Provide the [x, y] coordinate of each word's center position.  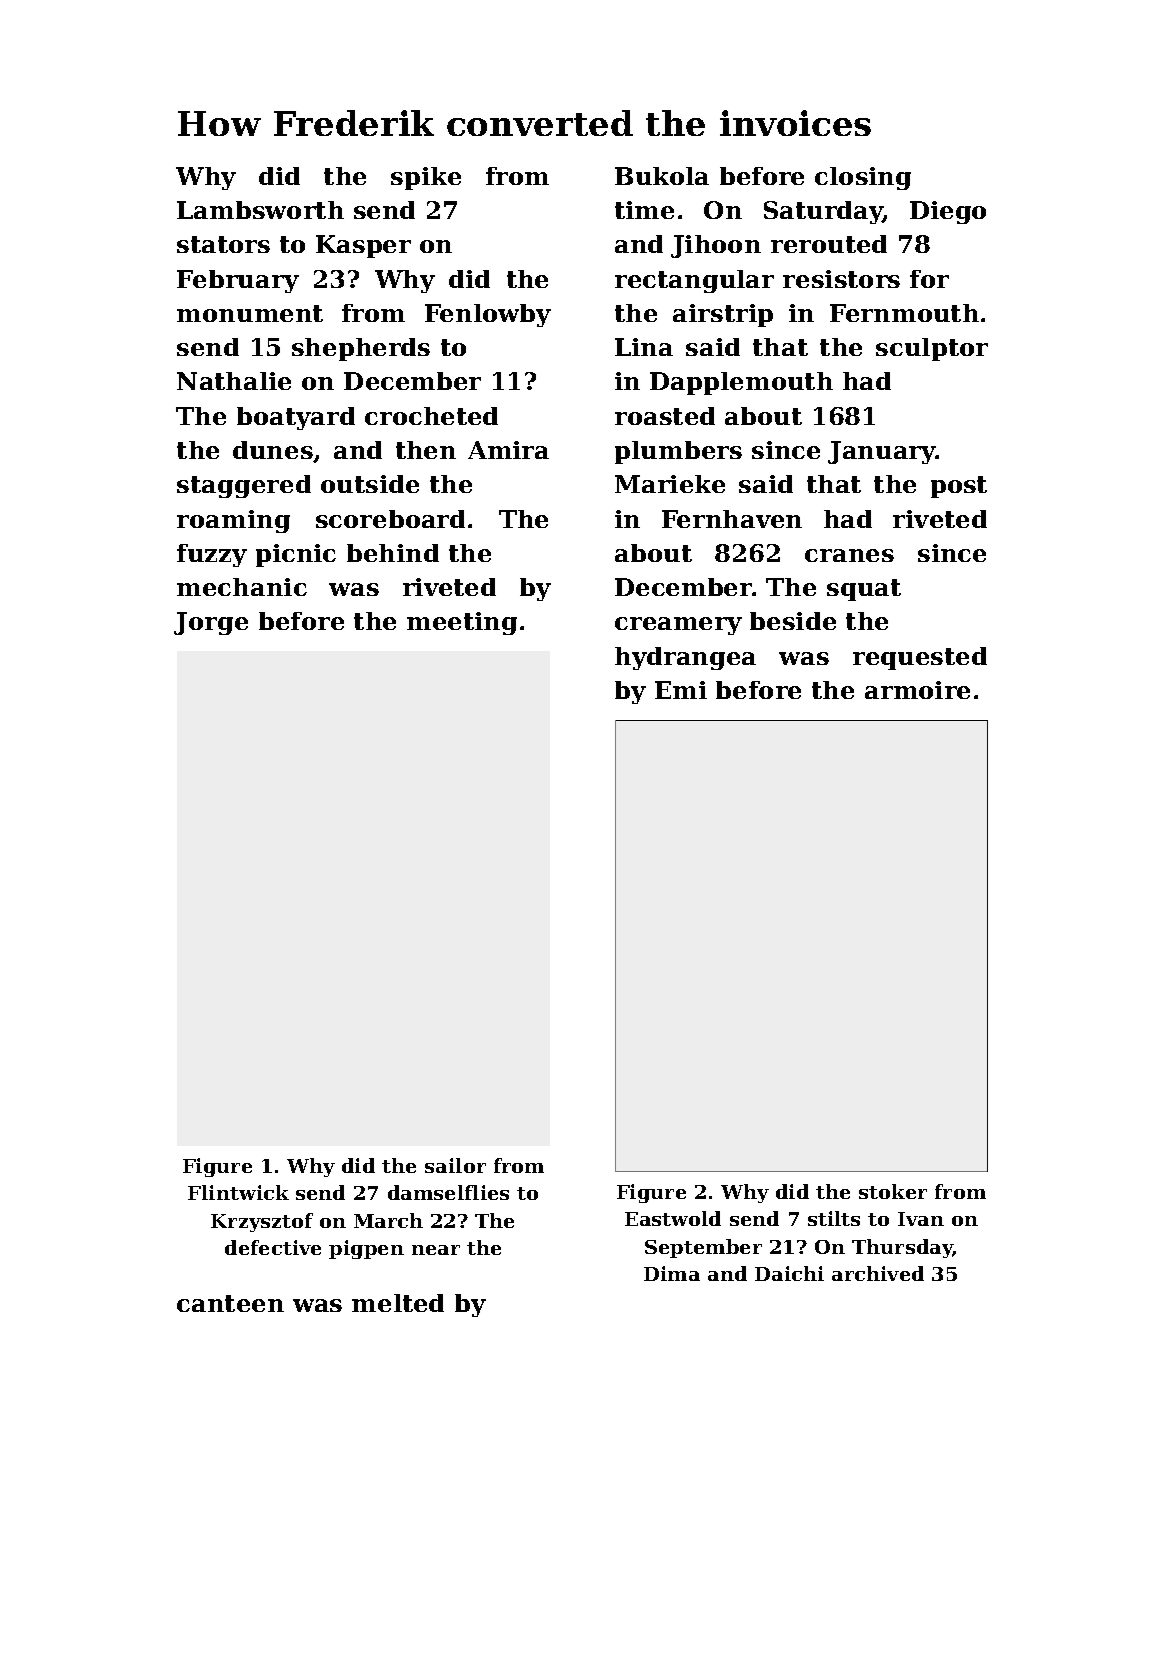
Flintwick [238, 1192]
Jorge [211, 623]
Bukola [662, 176]
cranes [849, 555]
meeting [462, 623]
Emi [681, 690]
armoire [917, 690]
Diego [948, 212]
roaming [233, 521]
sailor [455, 1165]
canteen [230, 1303]
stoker [893, 1191]
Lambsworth [260, 210]
